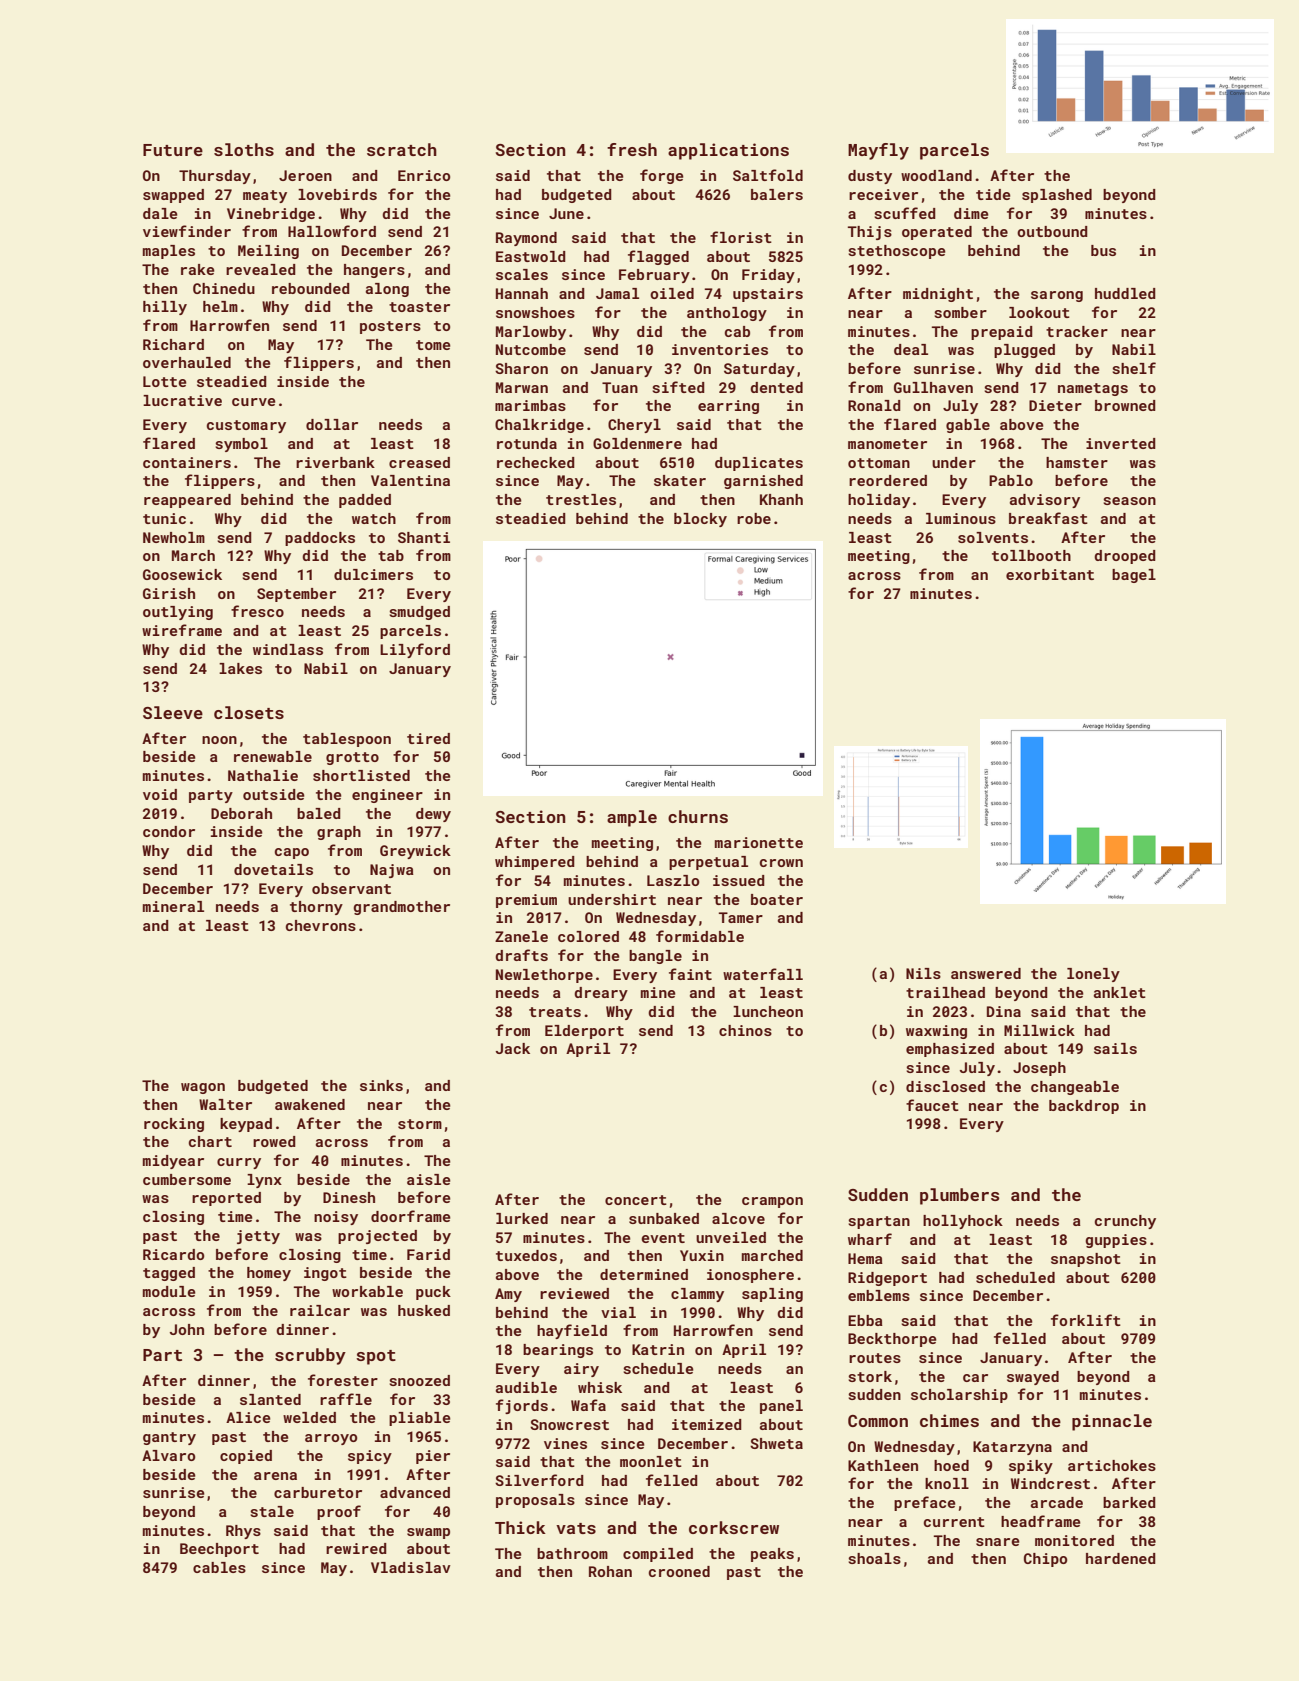  I want to click on riverbank, so click(335, 462).
